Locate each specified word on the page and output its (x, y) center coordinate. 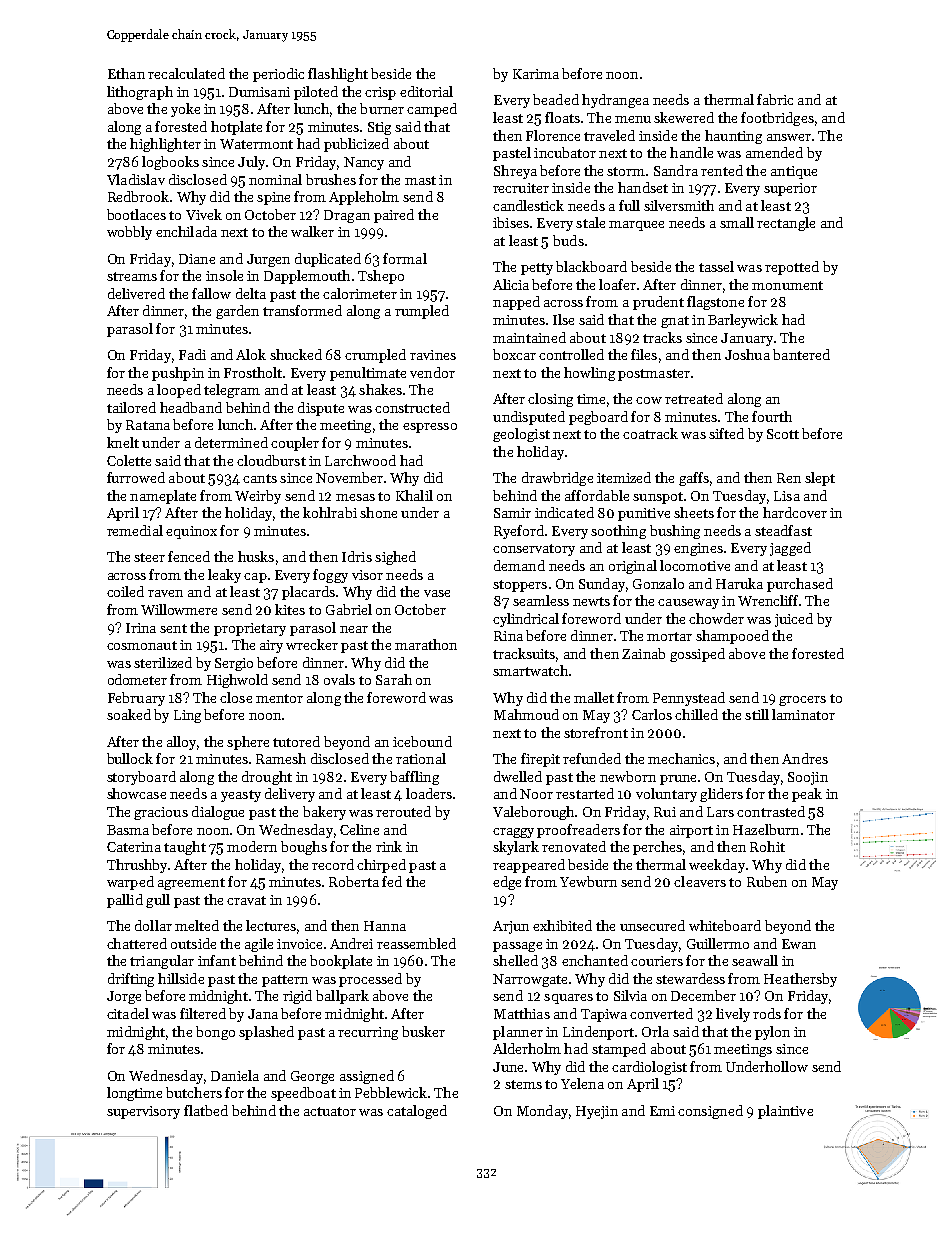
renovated (574, 846)
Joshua (747, 354)
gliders (721, 795)
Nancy (364, 163)
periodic (278, 75)
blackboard (591, 266)
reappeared (529, 866)
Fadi (192, 354)
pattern (285, 981)
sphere (248, 743)
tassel (716, 266)
